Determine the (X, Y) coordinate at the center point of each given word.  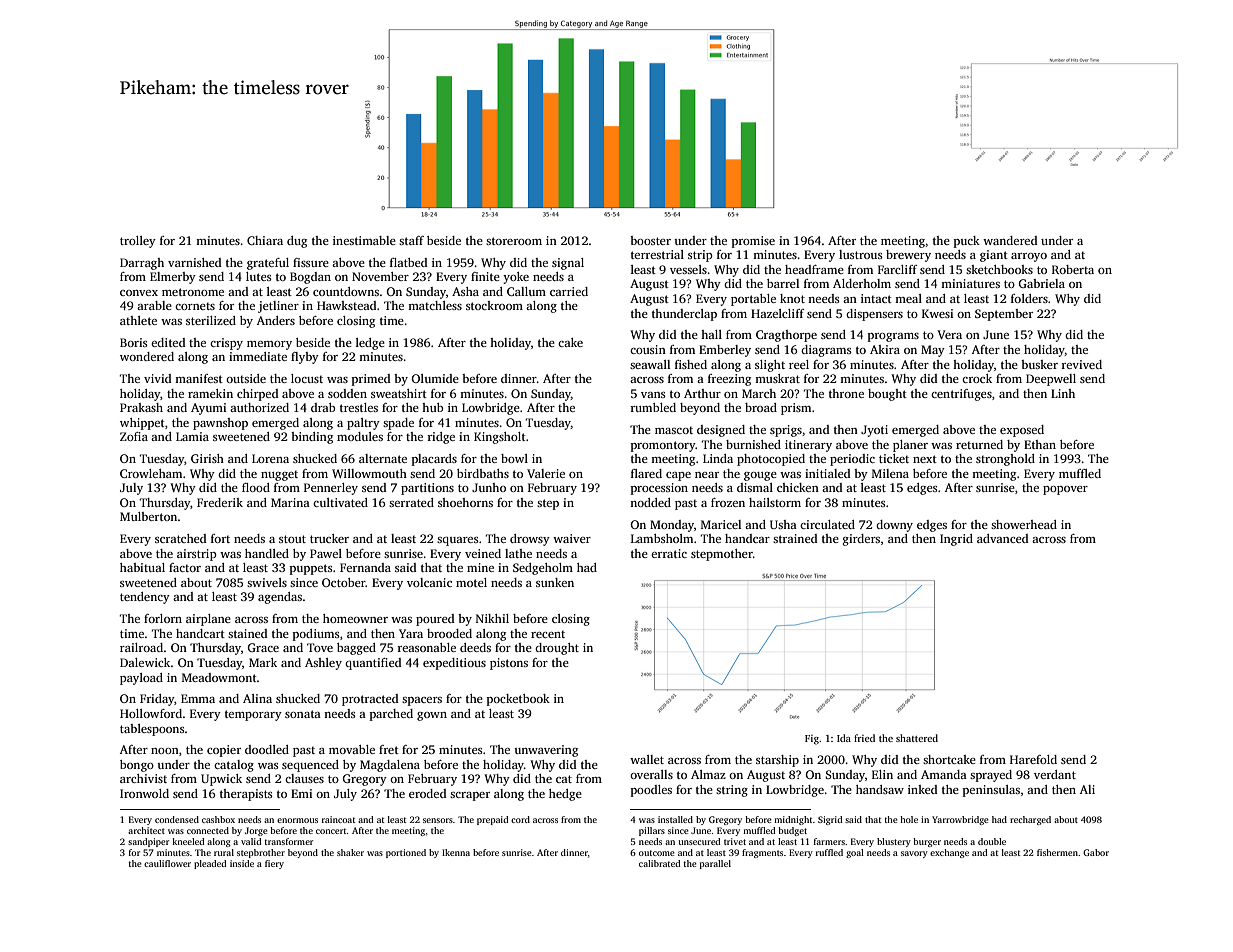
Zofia (134, 436)
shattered (917, 738)
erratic (669, 553)
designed (721, 431)
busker (1039, 364)
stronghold (1005, 460)
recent (548, 634)
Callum (526, 291)
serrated (411, 502)
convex (139, 293)
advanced (1002, 538)
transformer (289, 841)
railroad (141, 647)
